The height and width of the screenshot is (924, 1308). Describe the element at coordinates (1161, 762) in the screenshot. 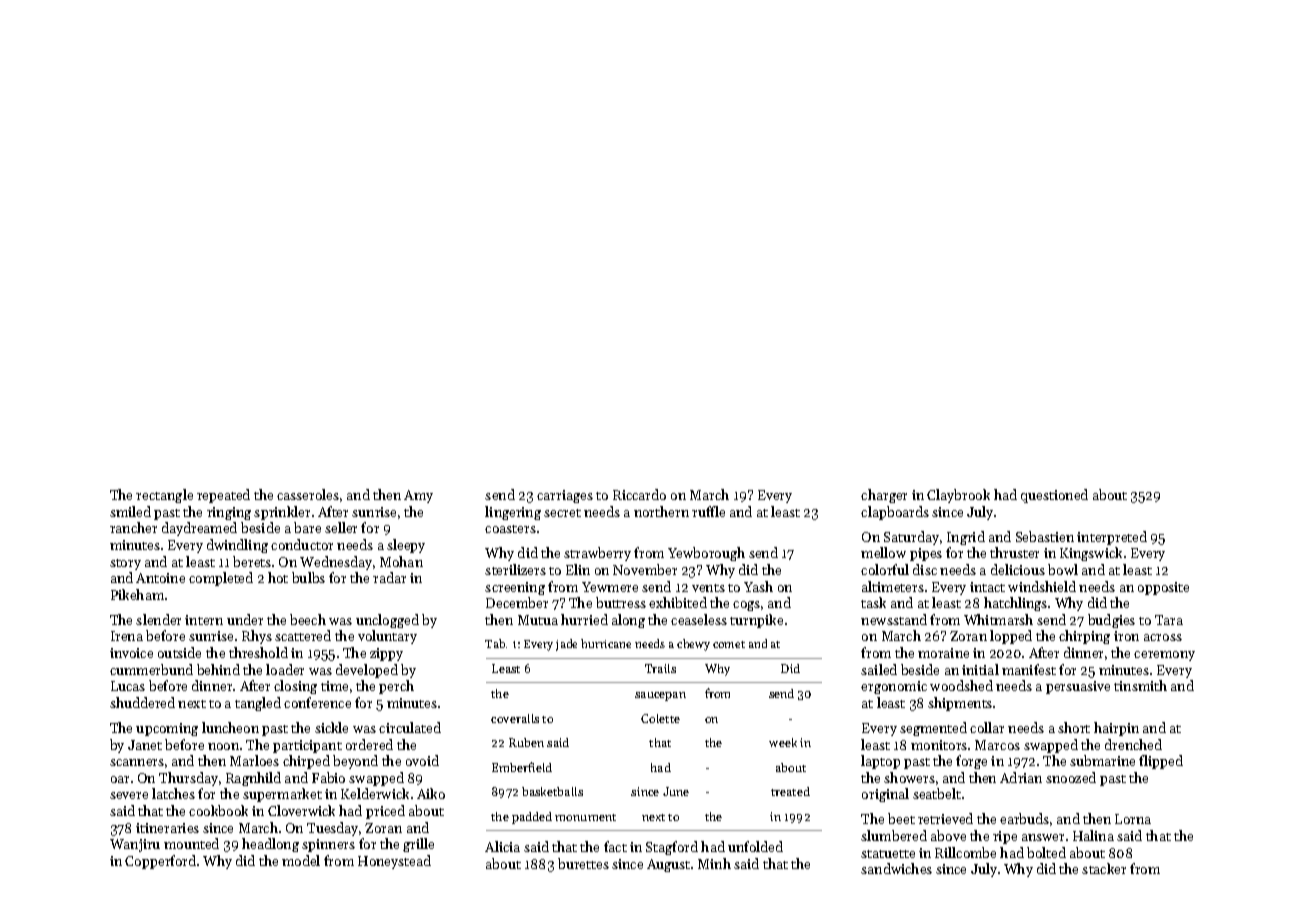

I see `flipped` at that location.
